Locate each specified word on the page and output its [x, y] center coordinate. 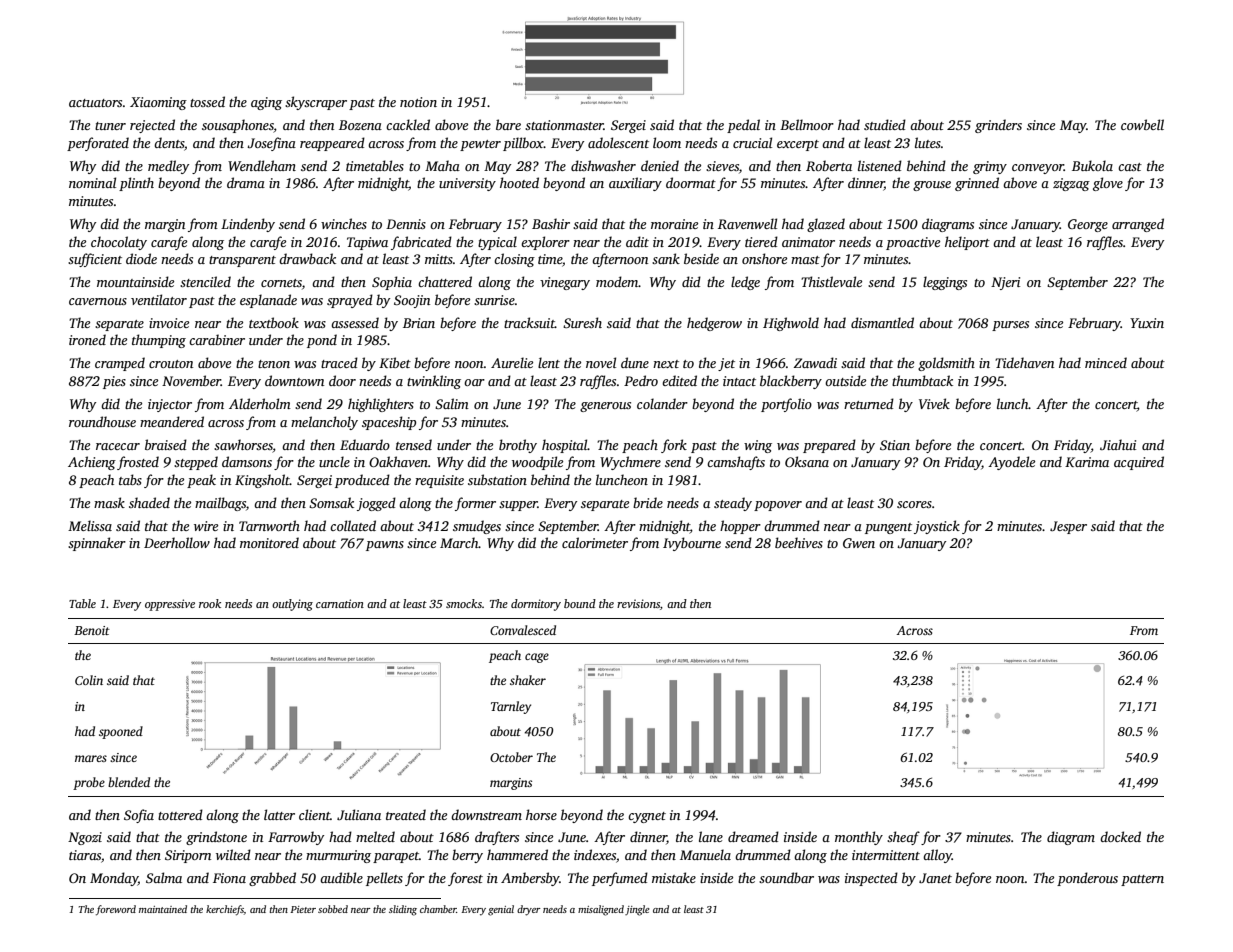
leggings [945, 283]
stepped [196, 463]
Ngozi [85, 838]
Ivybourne [692, 544]
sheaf [903, 838]
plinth [136, 184]
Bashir [551, 223]
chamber [438, 909]
